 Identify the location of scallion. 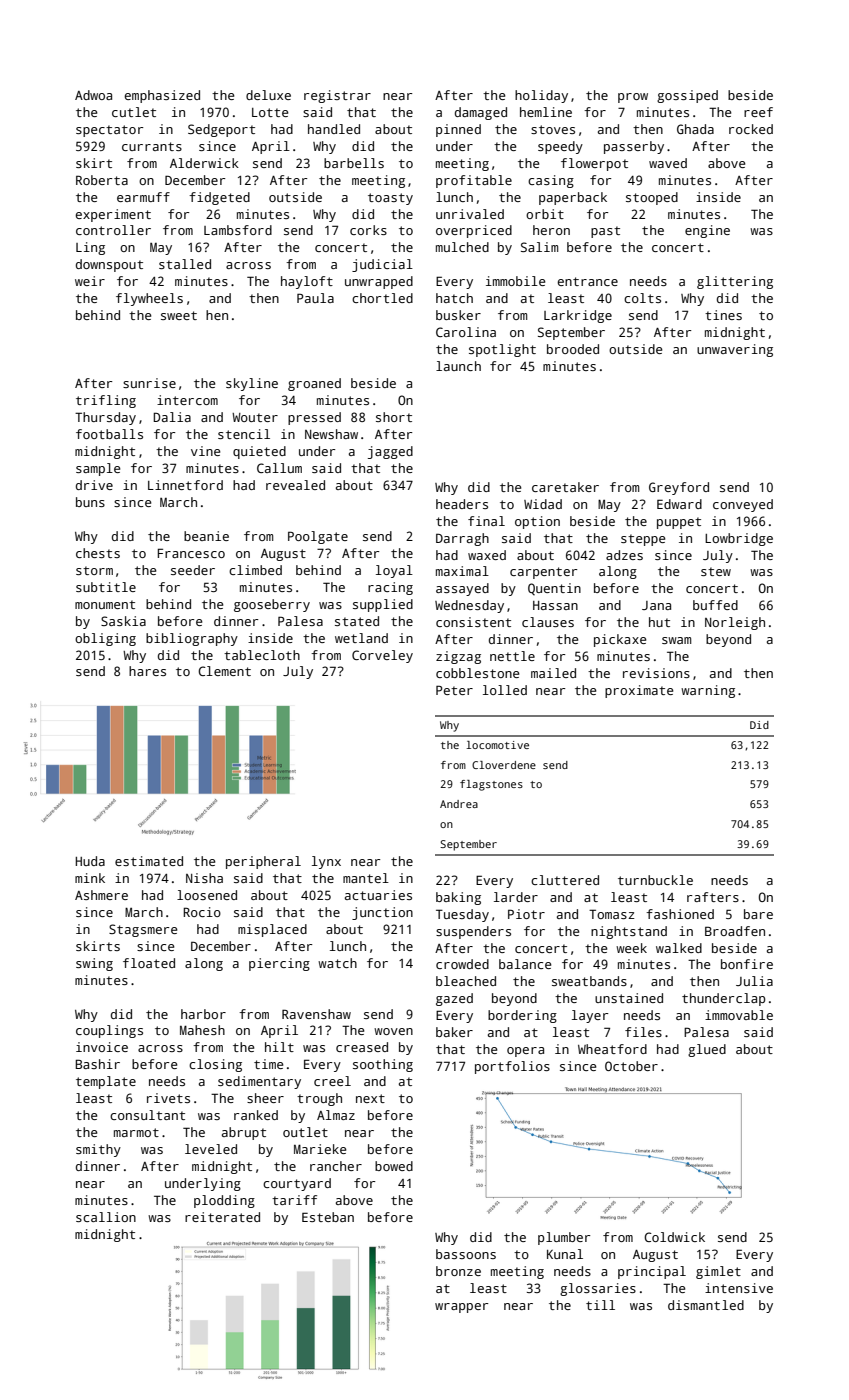
(106, 1217).
